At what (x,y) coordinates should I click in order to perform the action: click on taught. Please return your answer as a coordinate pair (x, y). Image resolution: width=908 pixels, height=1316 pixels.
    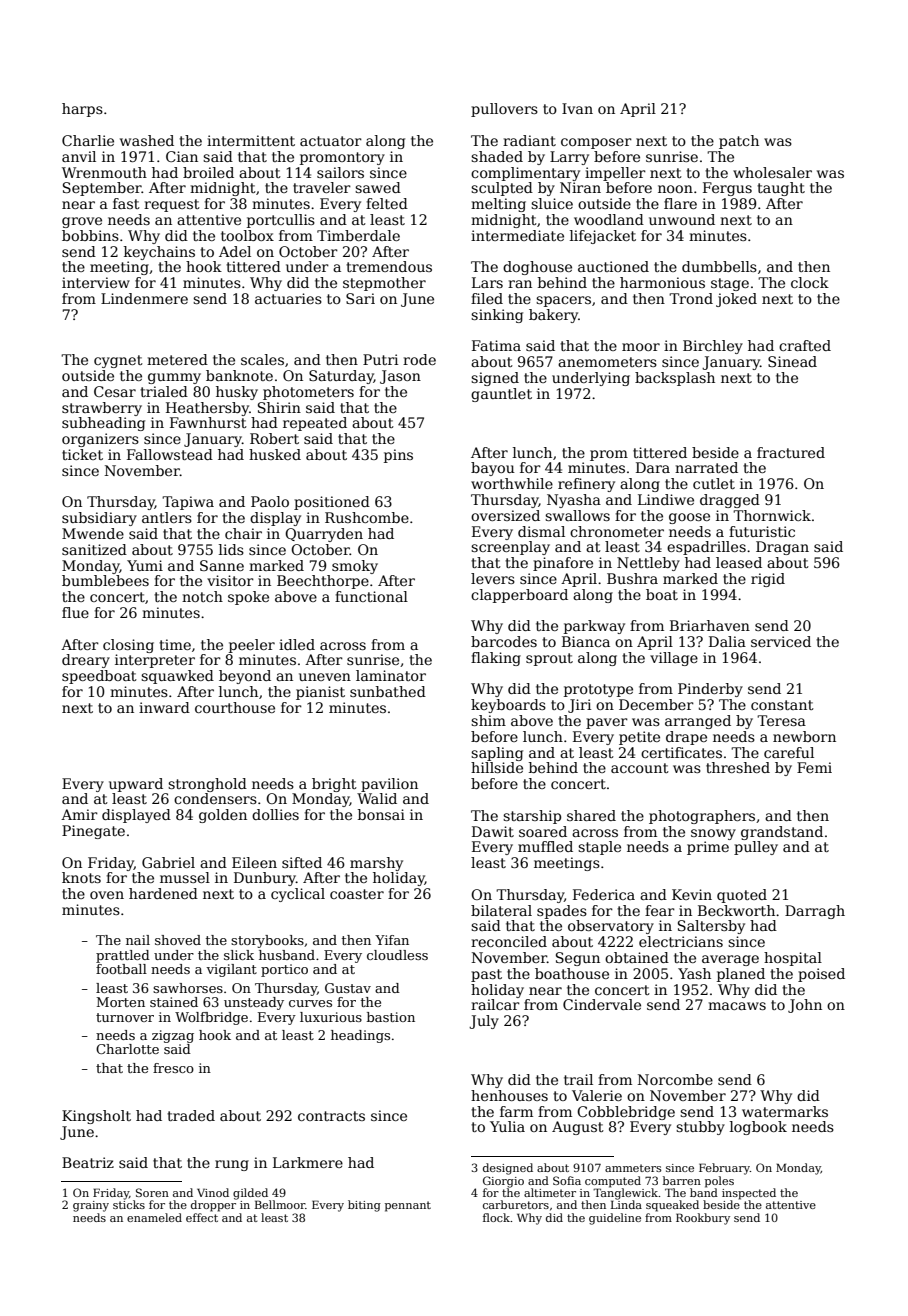
    Looking at the image, I should click on (781, 189).
